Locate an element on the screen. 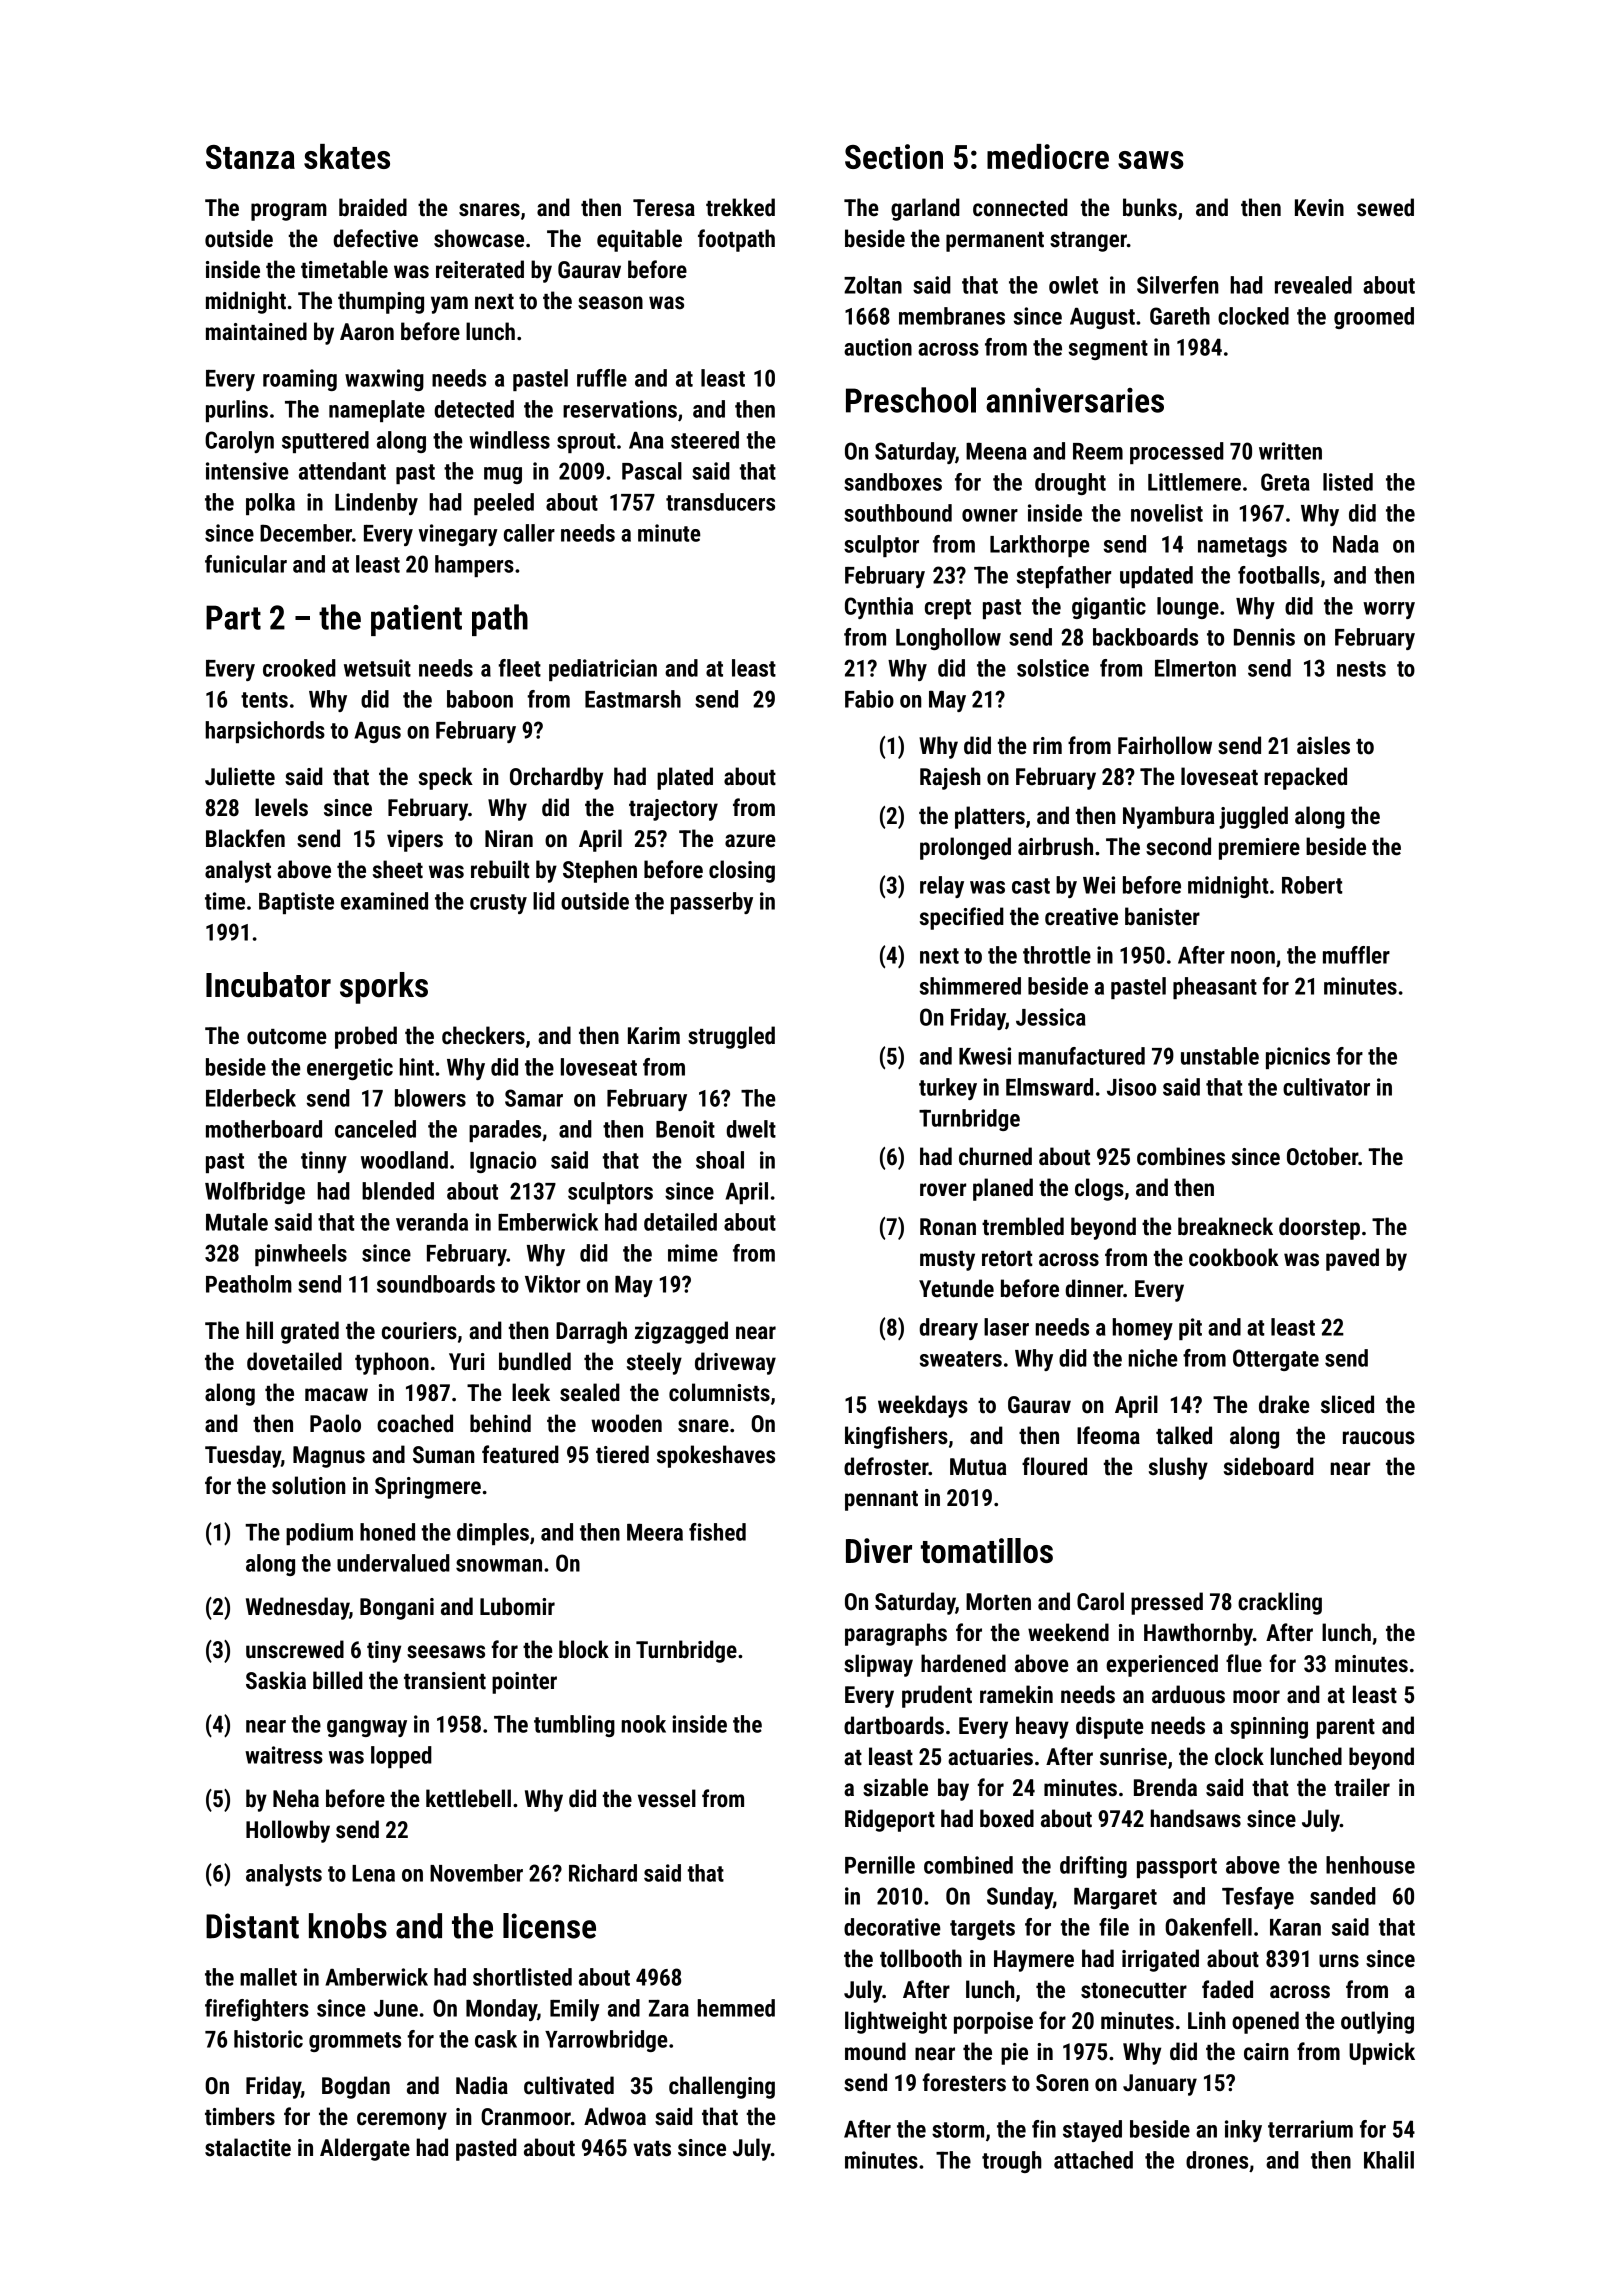 This screenshot has height=2292, width=1620. skates is located at coordinates (347, 156).
